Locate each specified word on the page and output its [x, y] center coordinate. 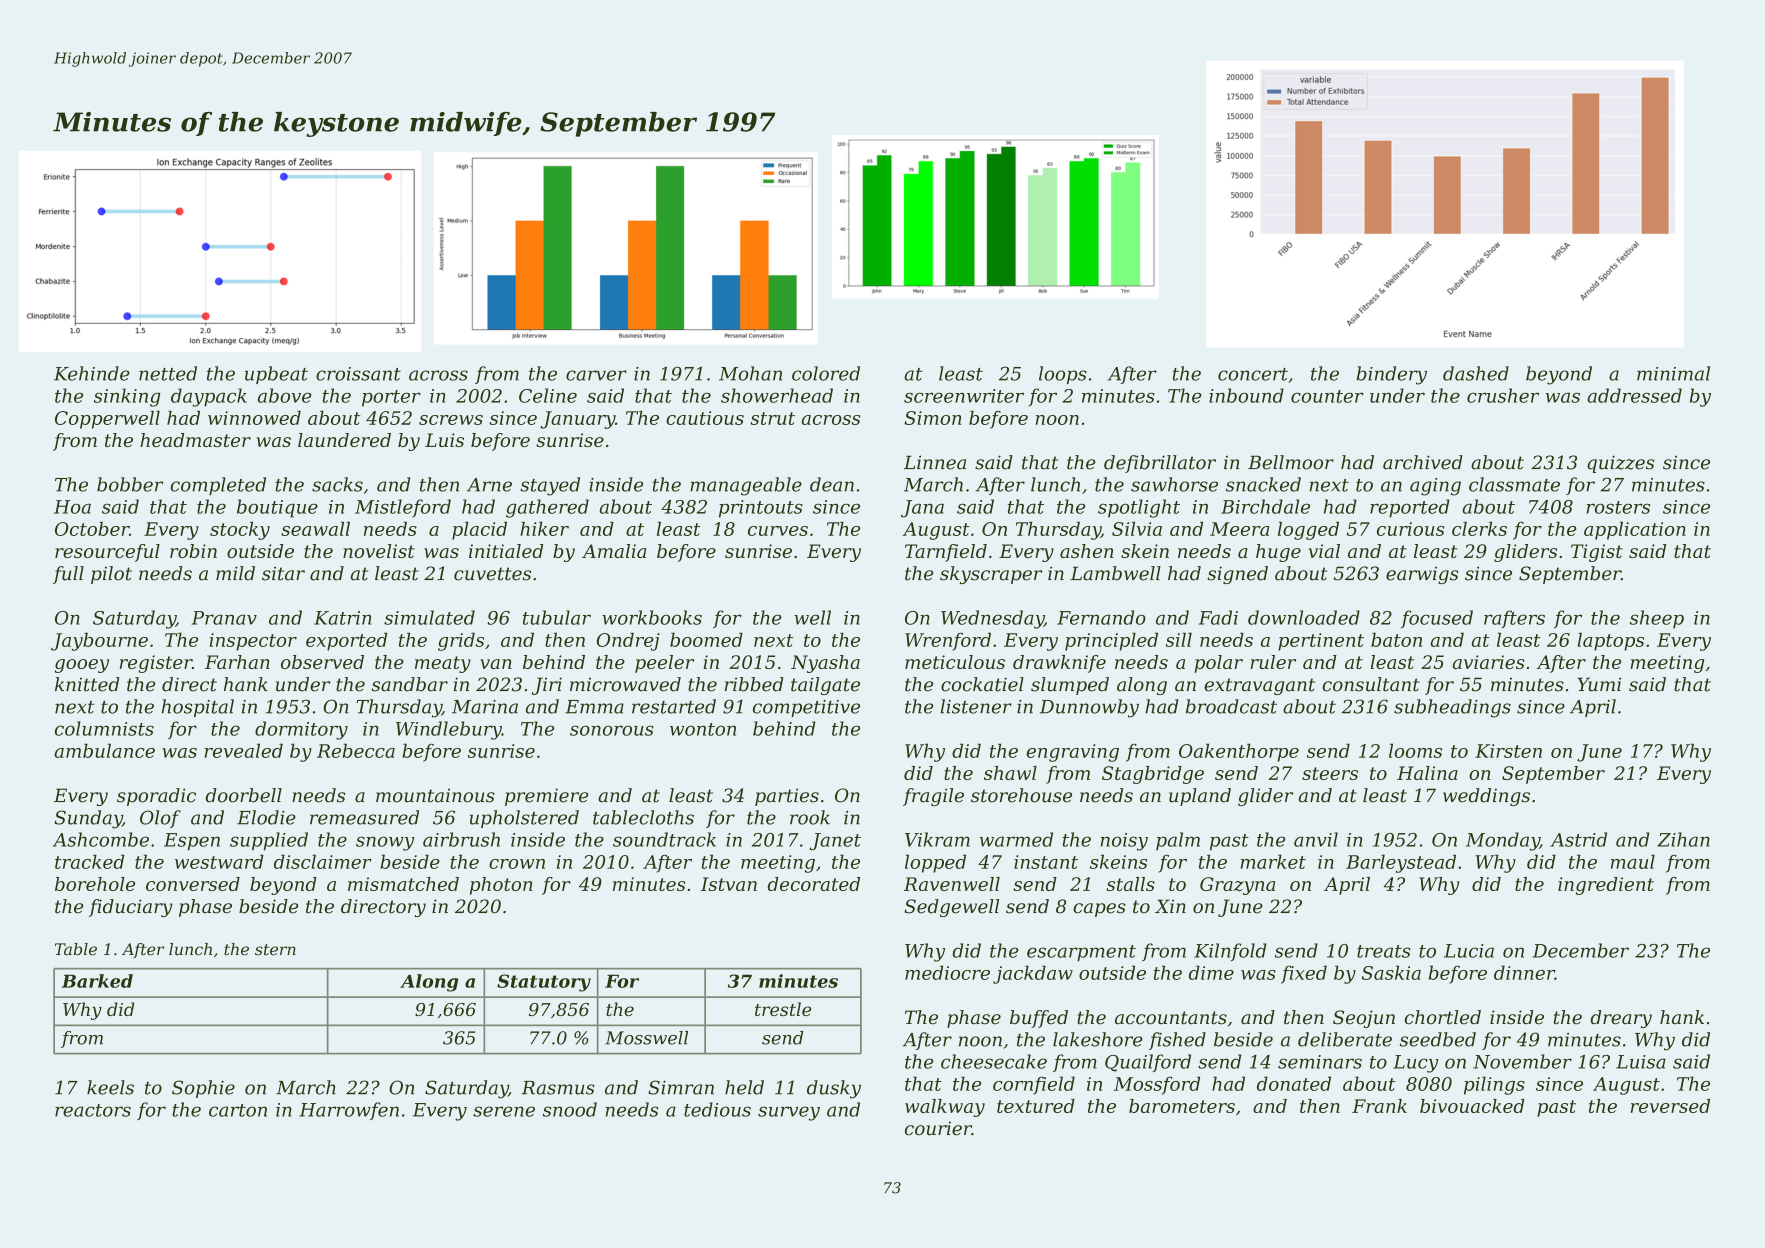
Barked [97, 981]
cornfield [1034, 1085]
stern [275, 950]
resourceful [107, 553]
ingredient [1606, 886]
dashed [1476, 373]
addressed [1634, 395]
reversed [1670, 1106]
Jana [922, 509]
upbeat [276, 375]
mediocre [947, 972]
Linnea [935, 462]
